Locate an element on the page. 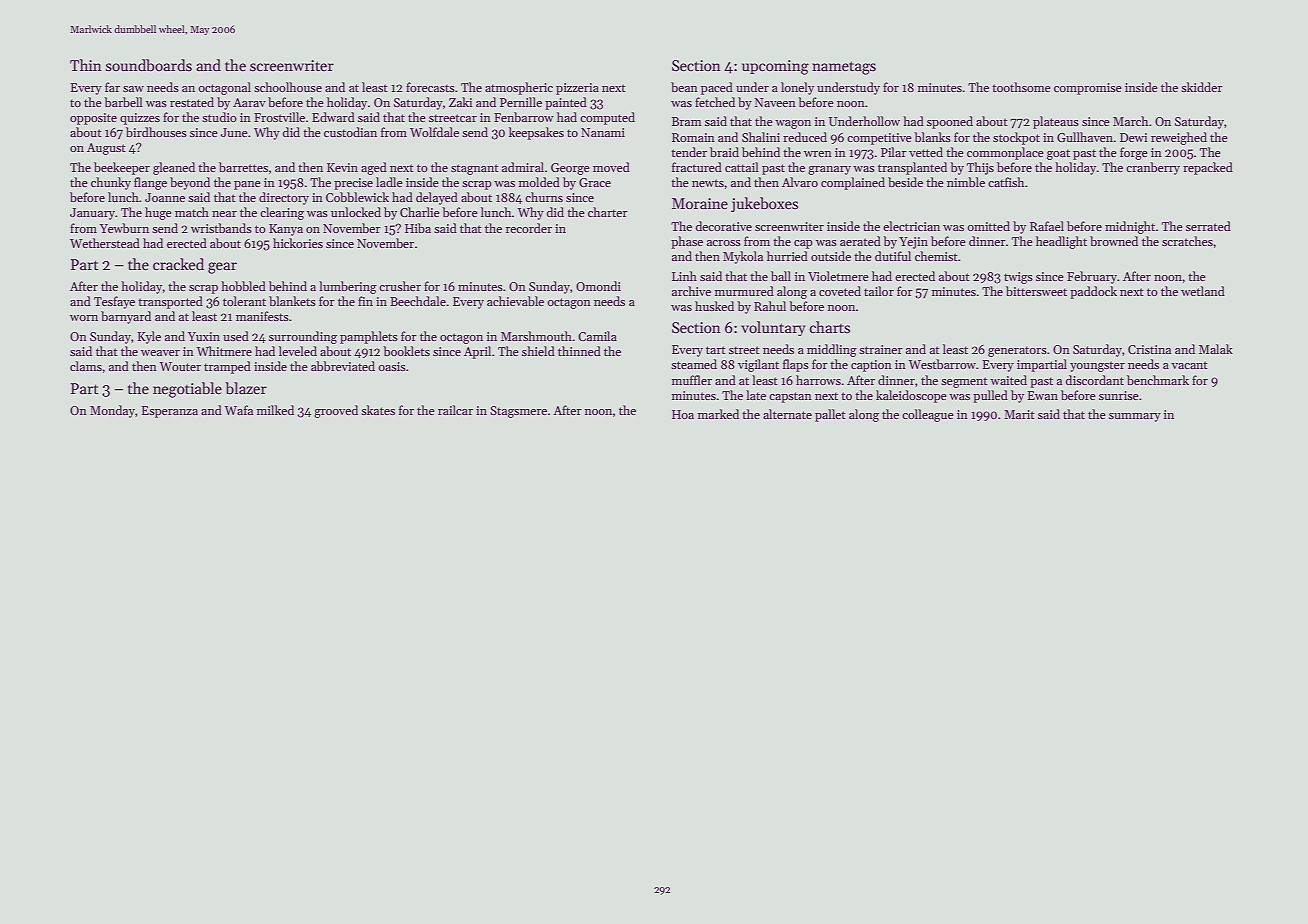  soundboards is located at coordinates (149, 65).
